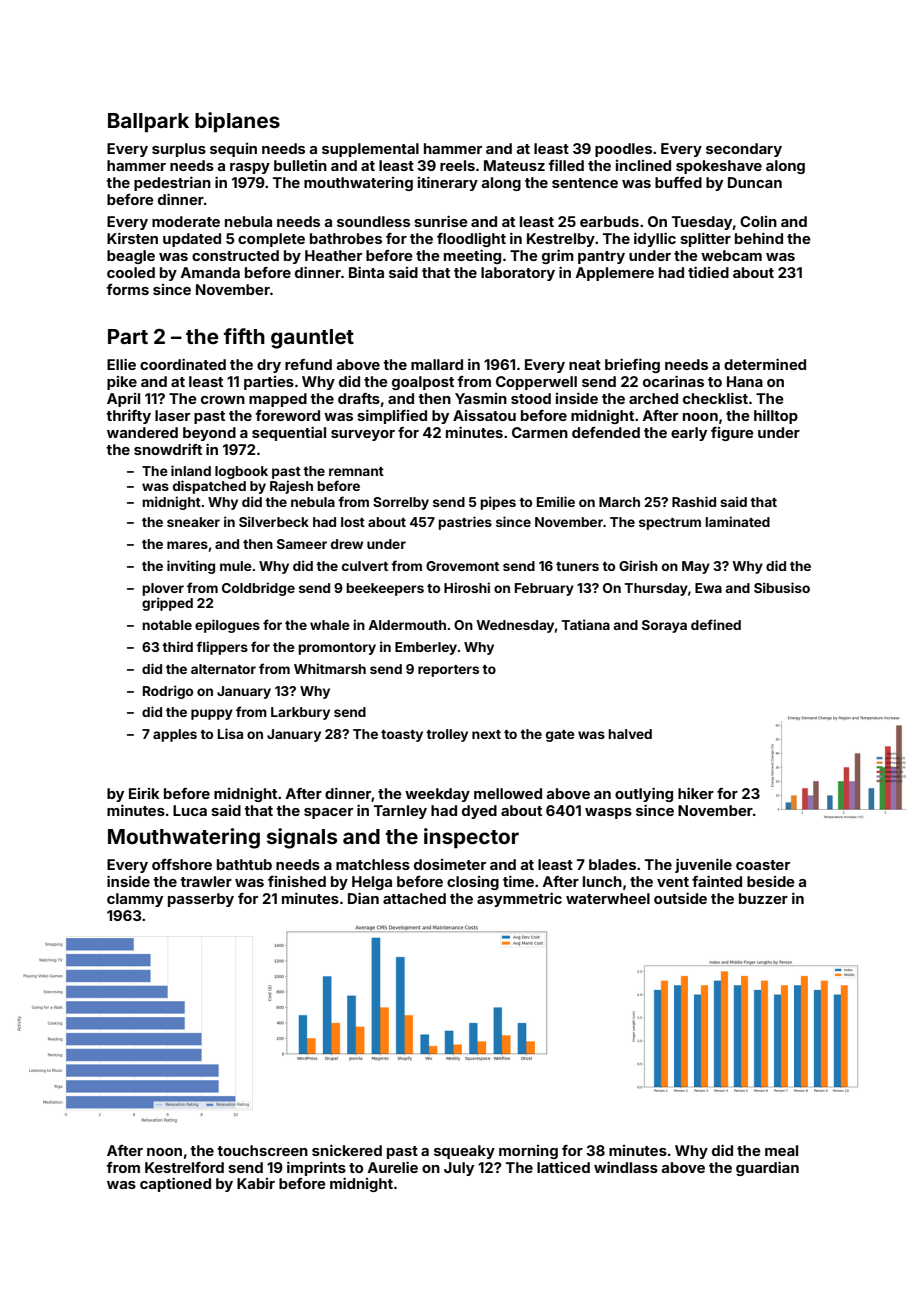  What do you see at coordinates (135, 900) in the image?
I see `clammy` at bounding box center [135, 900].
